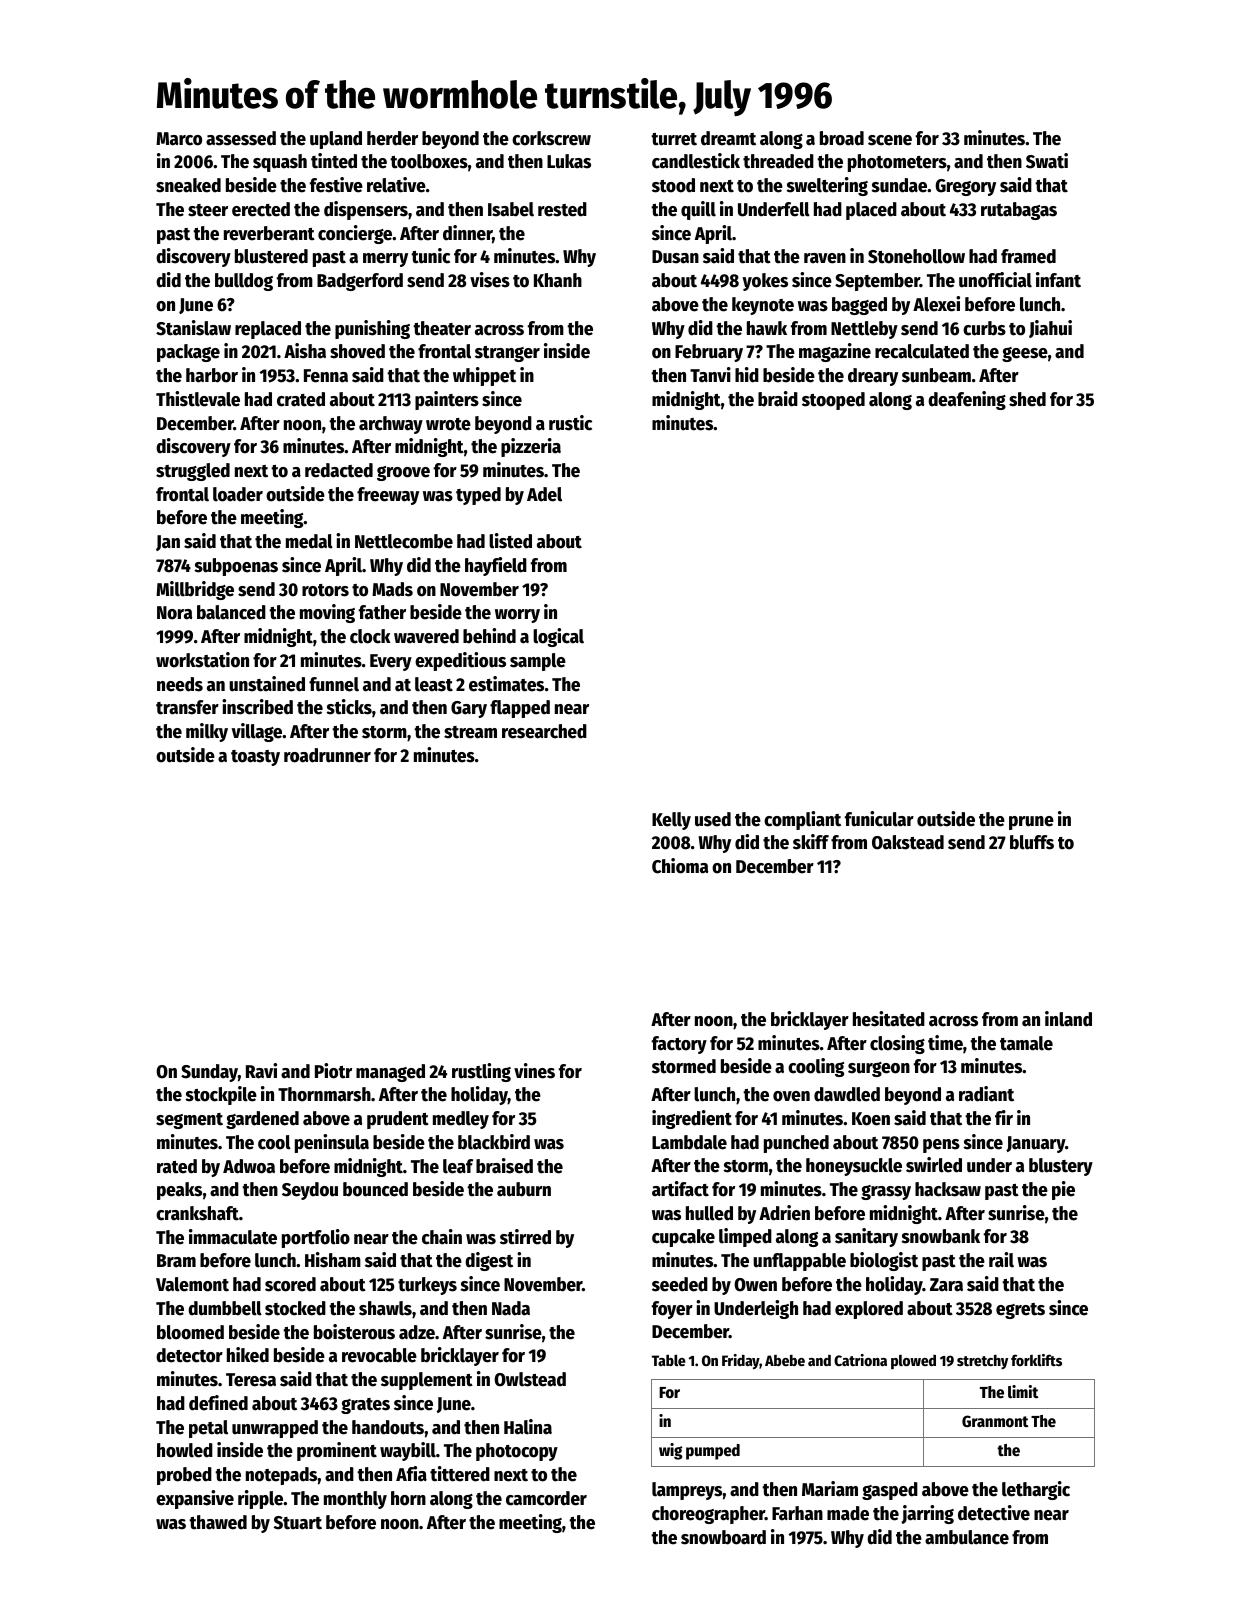 The height and width of the screenshot is (1619, 1251). What do you see at coordinates (244, 282) in the screenshot?
I see `bulldog` at bounding box center [244, 282].
